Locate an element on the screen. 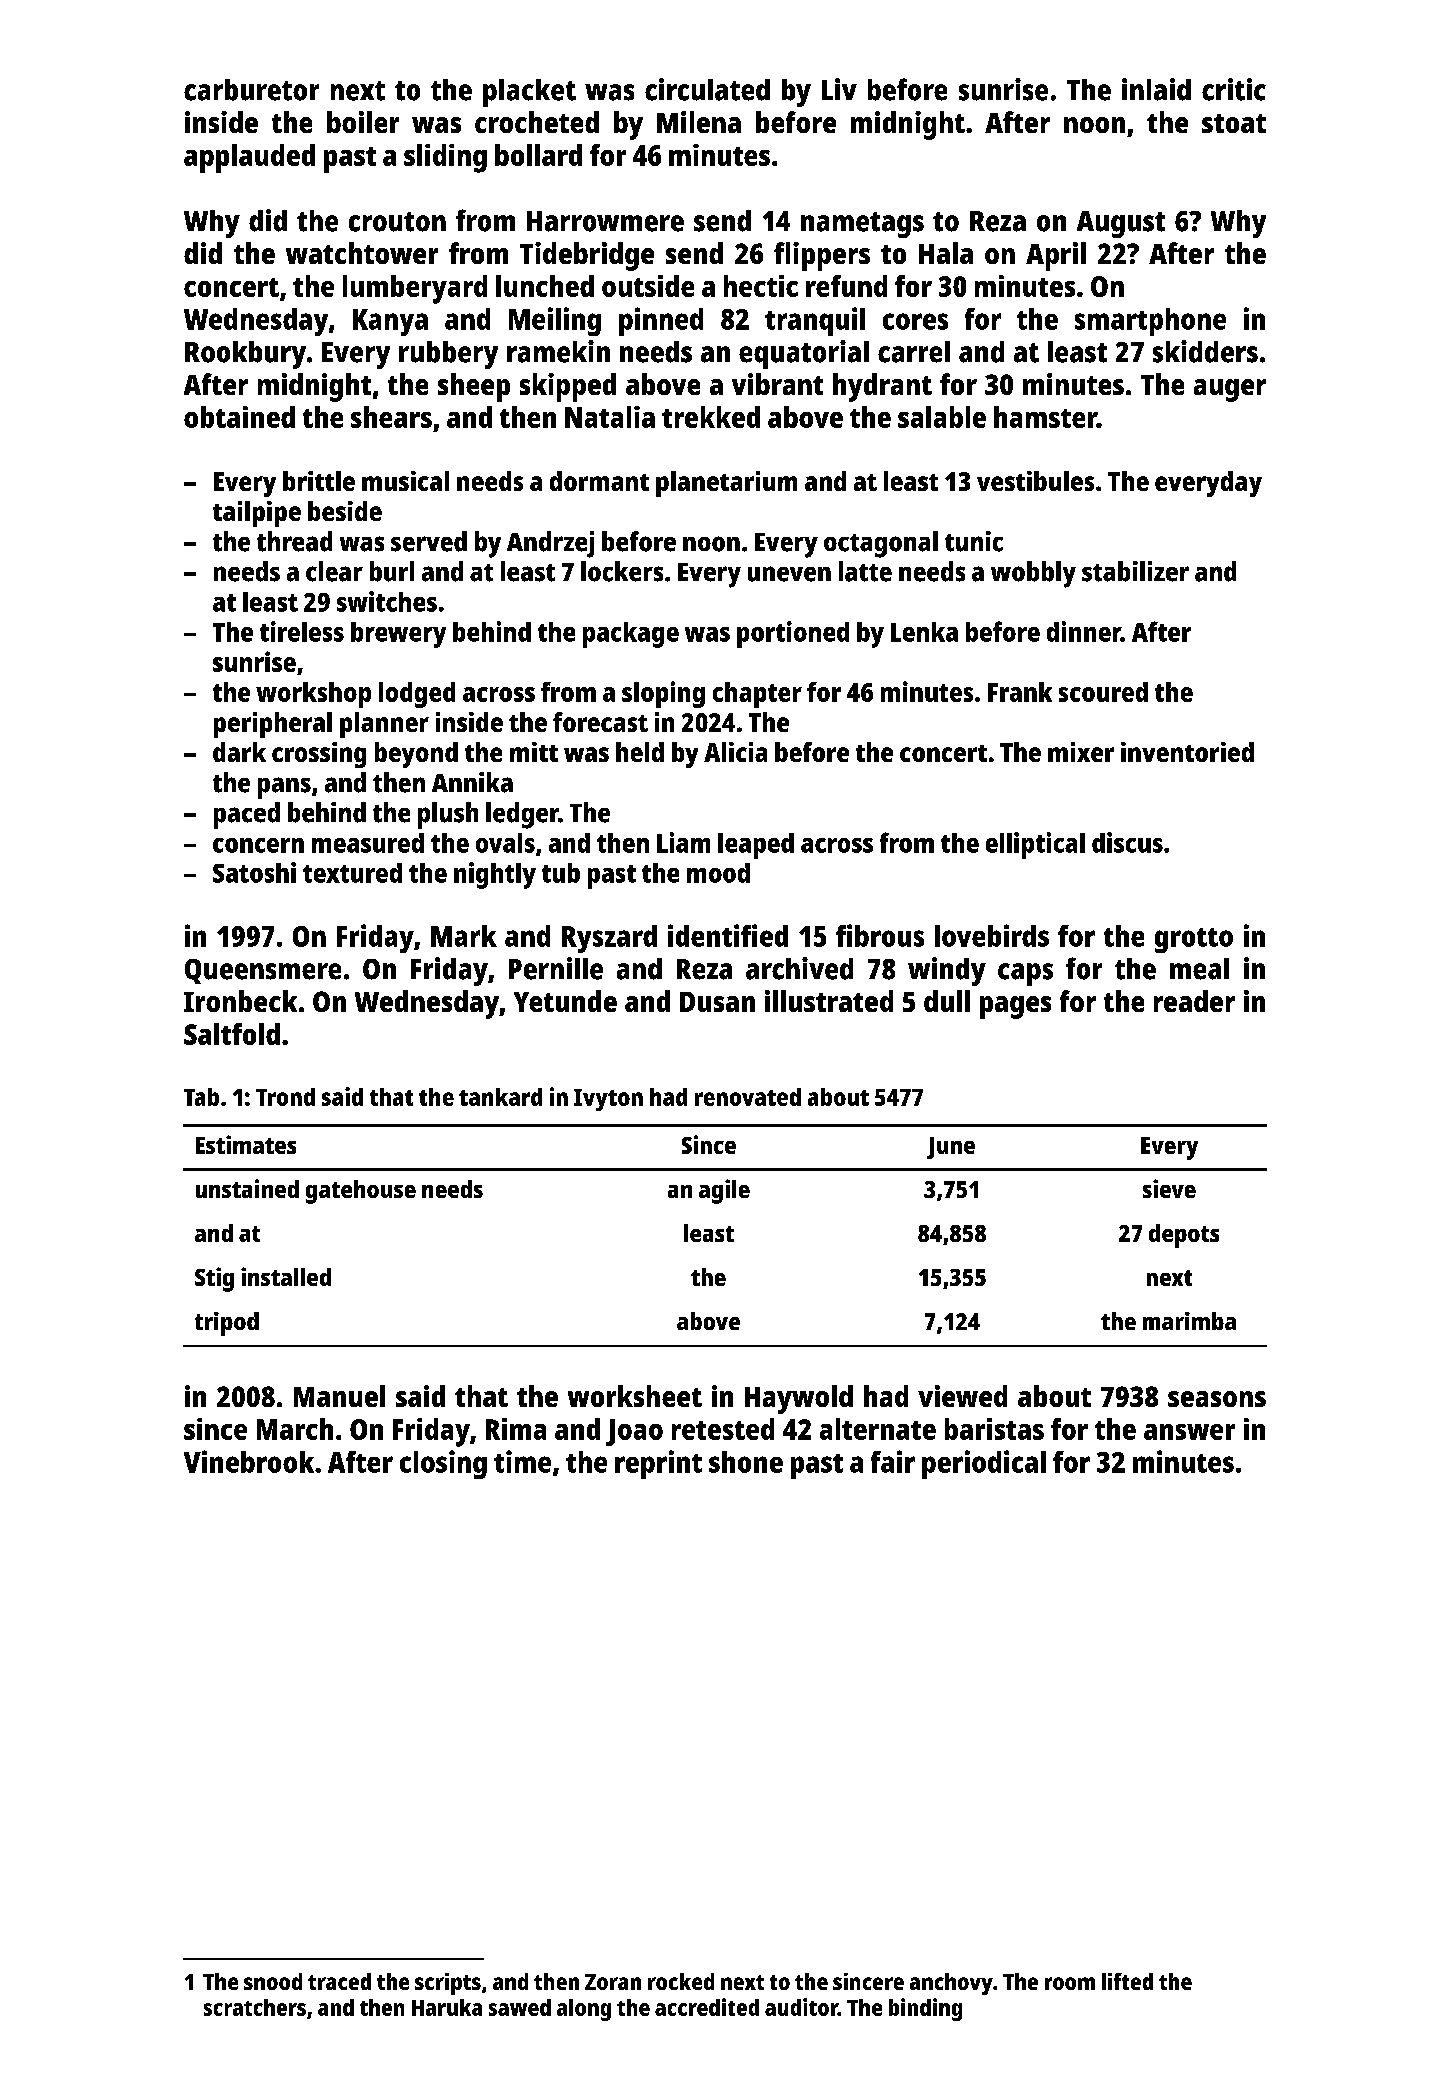  Liv is located at coordinates (839, 89).
